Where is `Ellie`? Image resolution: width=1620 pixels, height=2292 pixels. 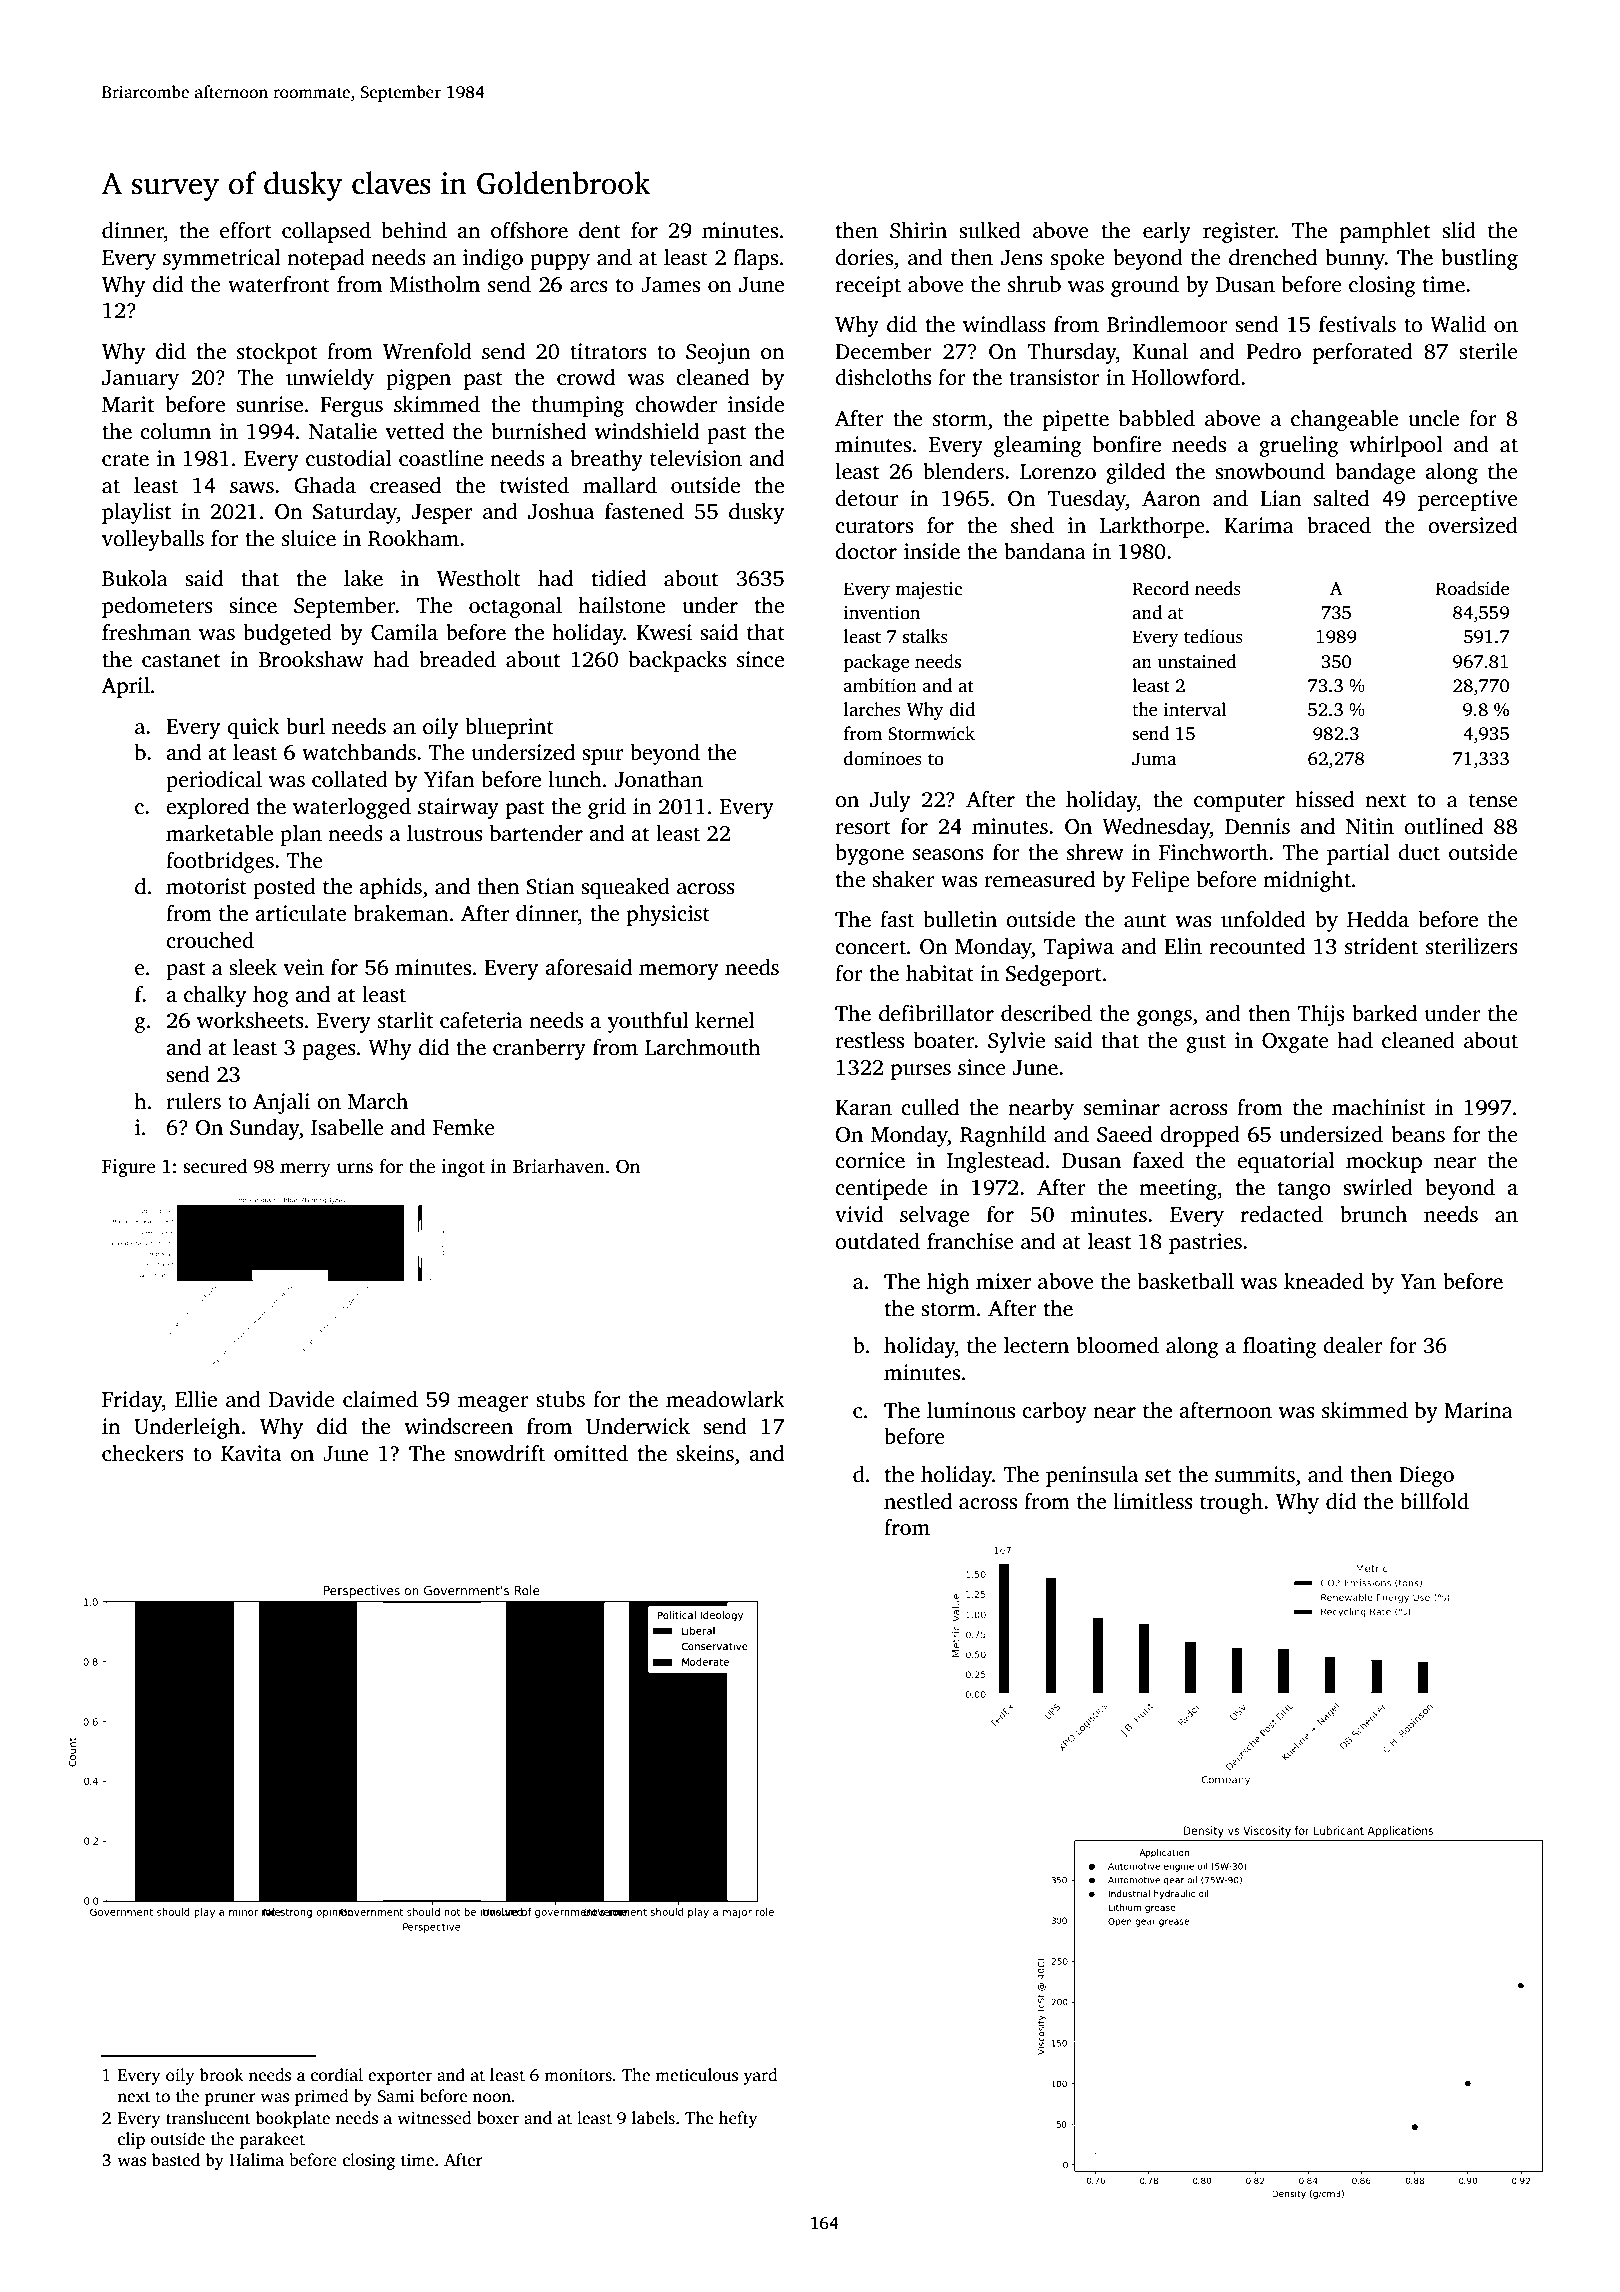 Ellie is located at coordinates (196, 1399).
